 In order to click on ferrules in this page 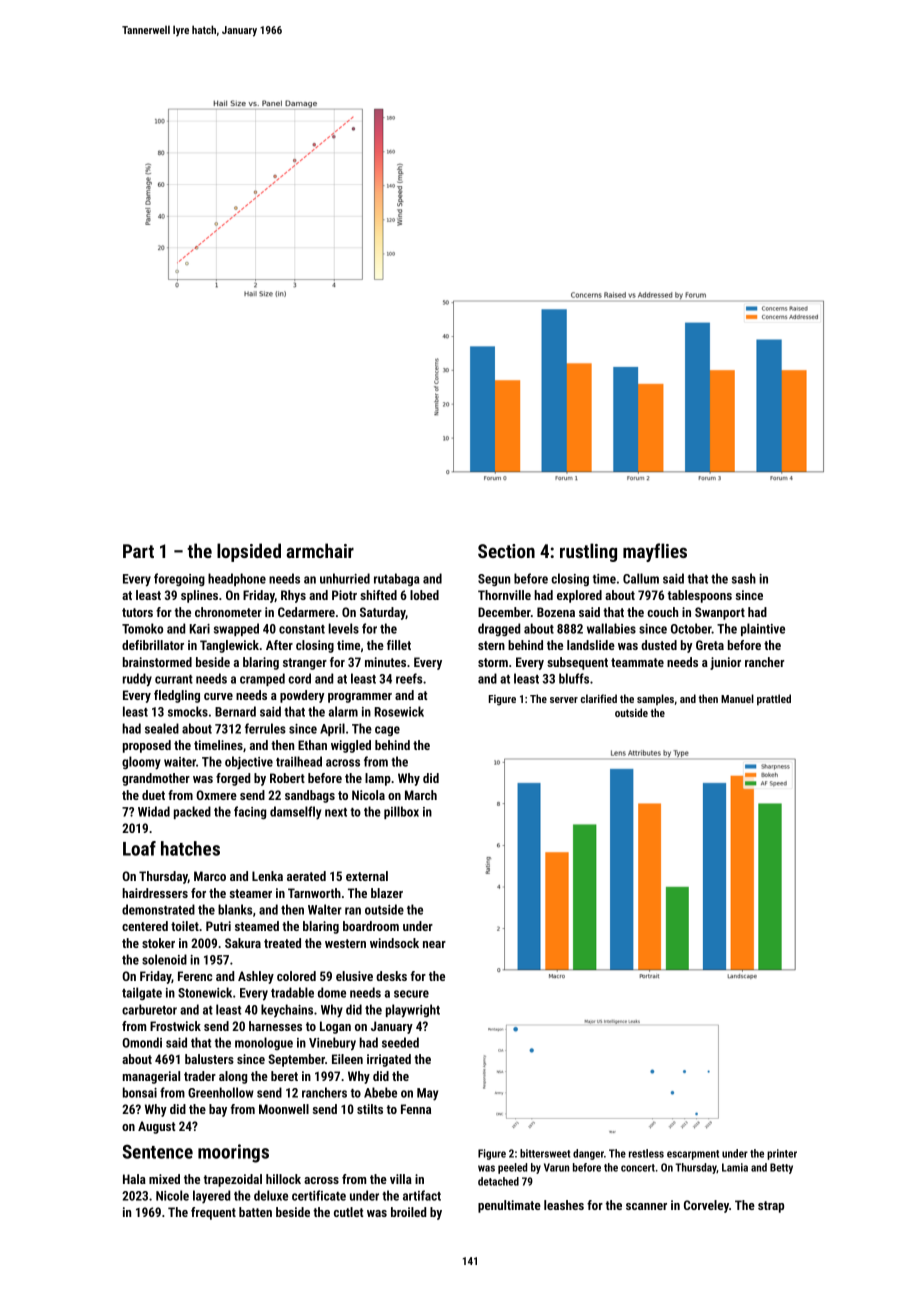, I will do `click(265, 728)`.
